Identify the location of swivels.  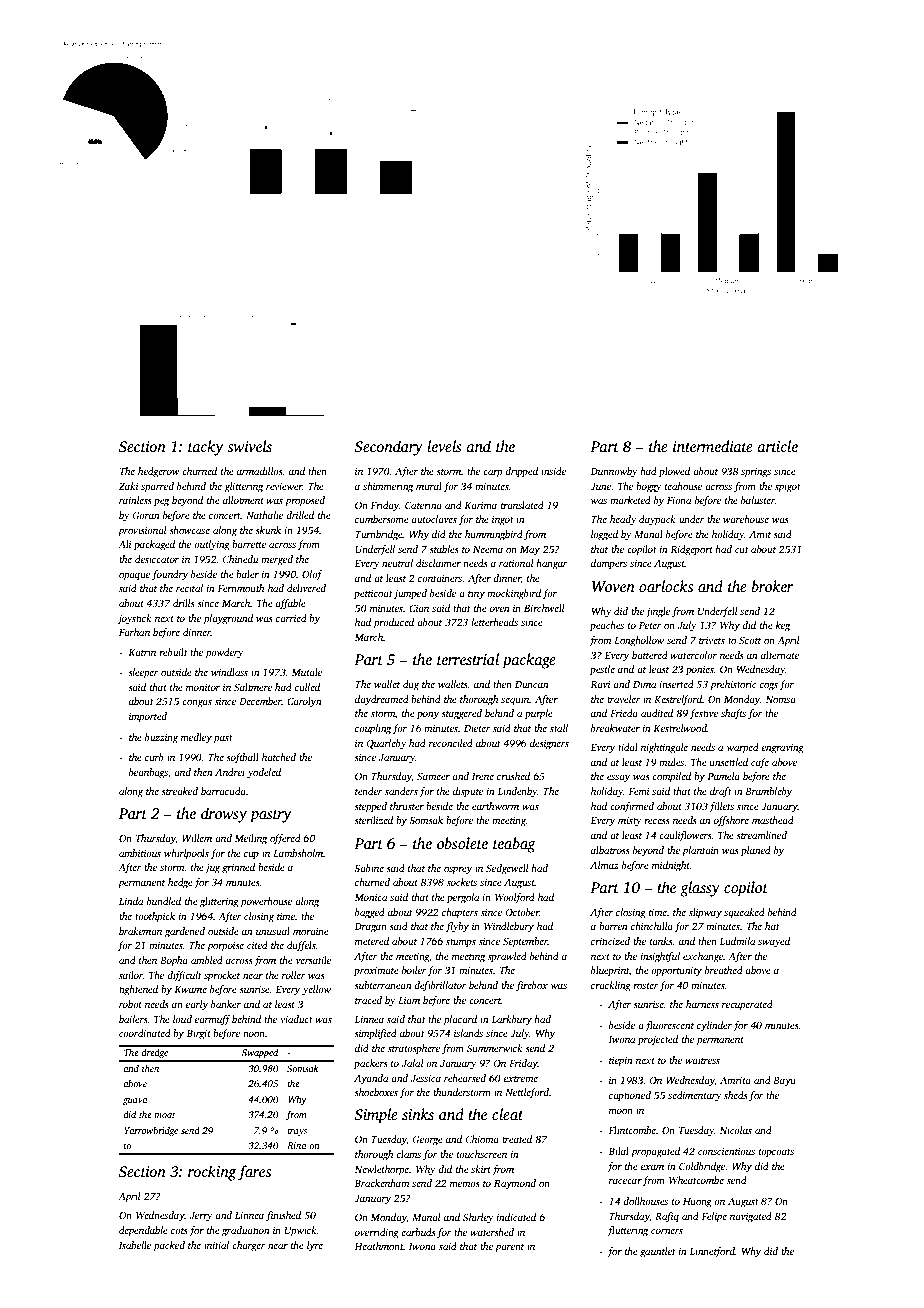
(249, 446).
